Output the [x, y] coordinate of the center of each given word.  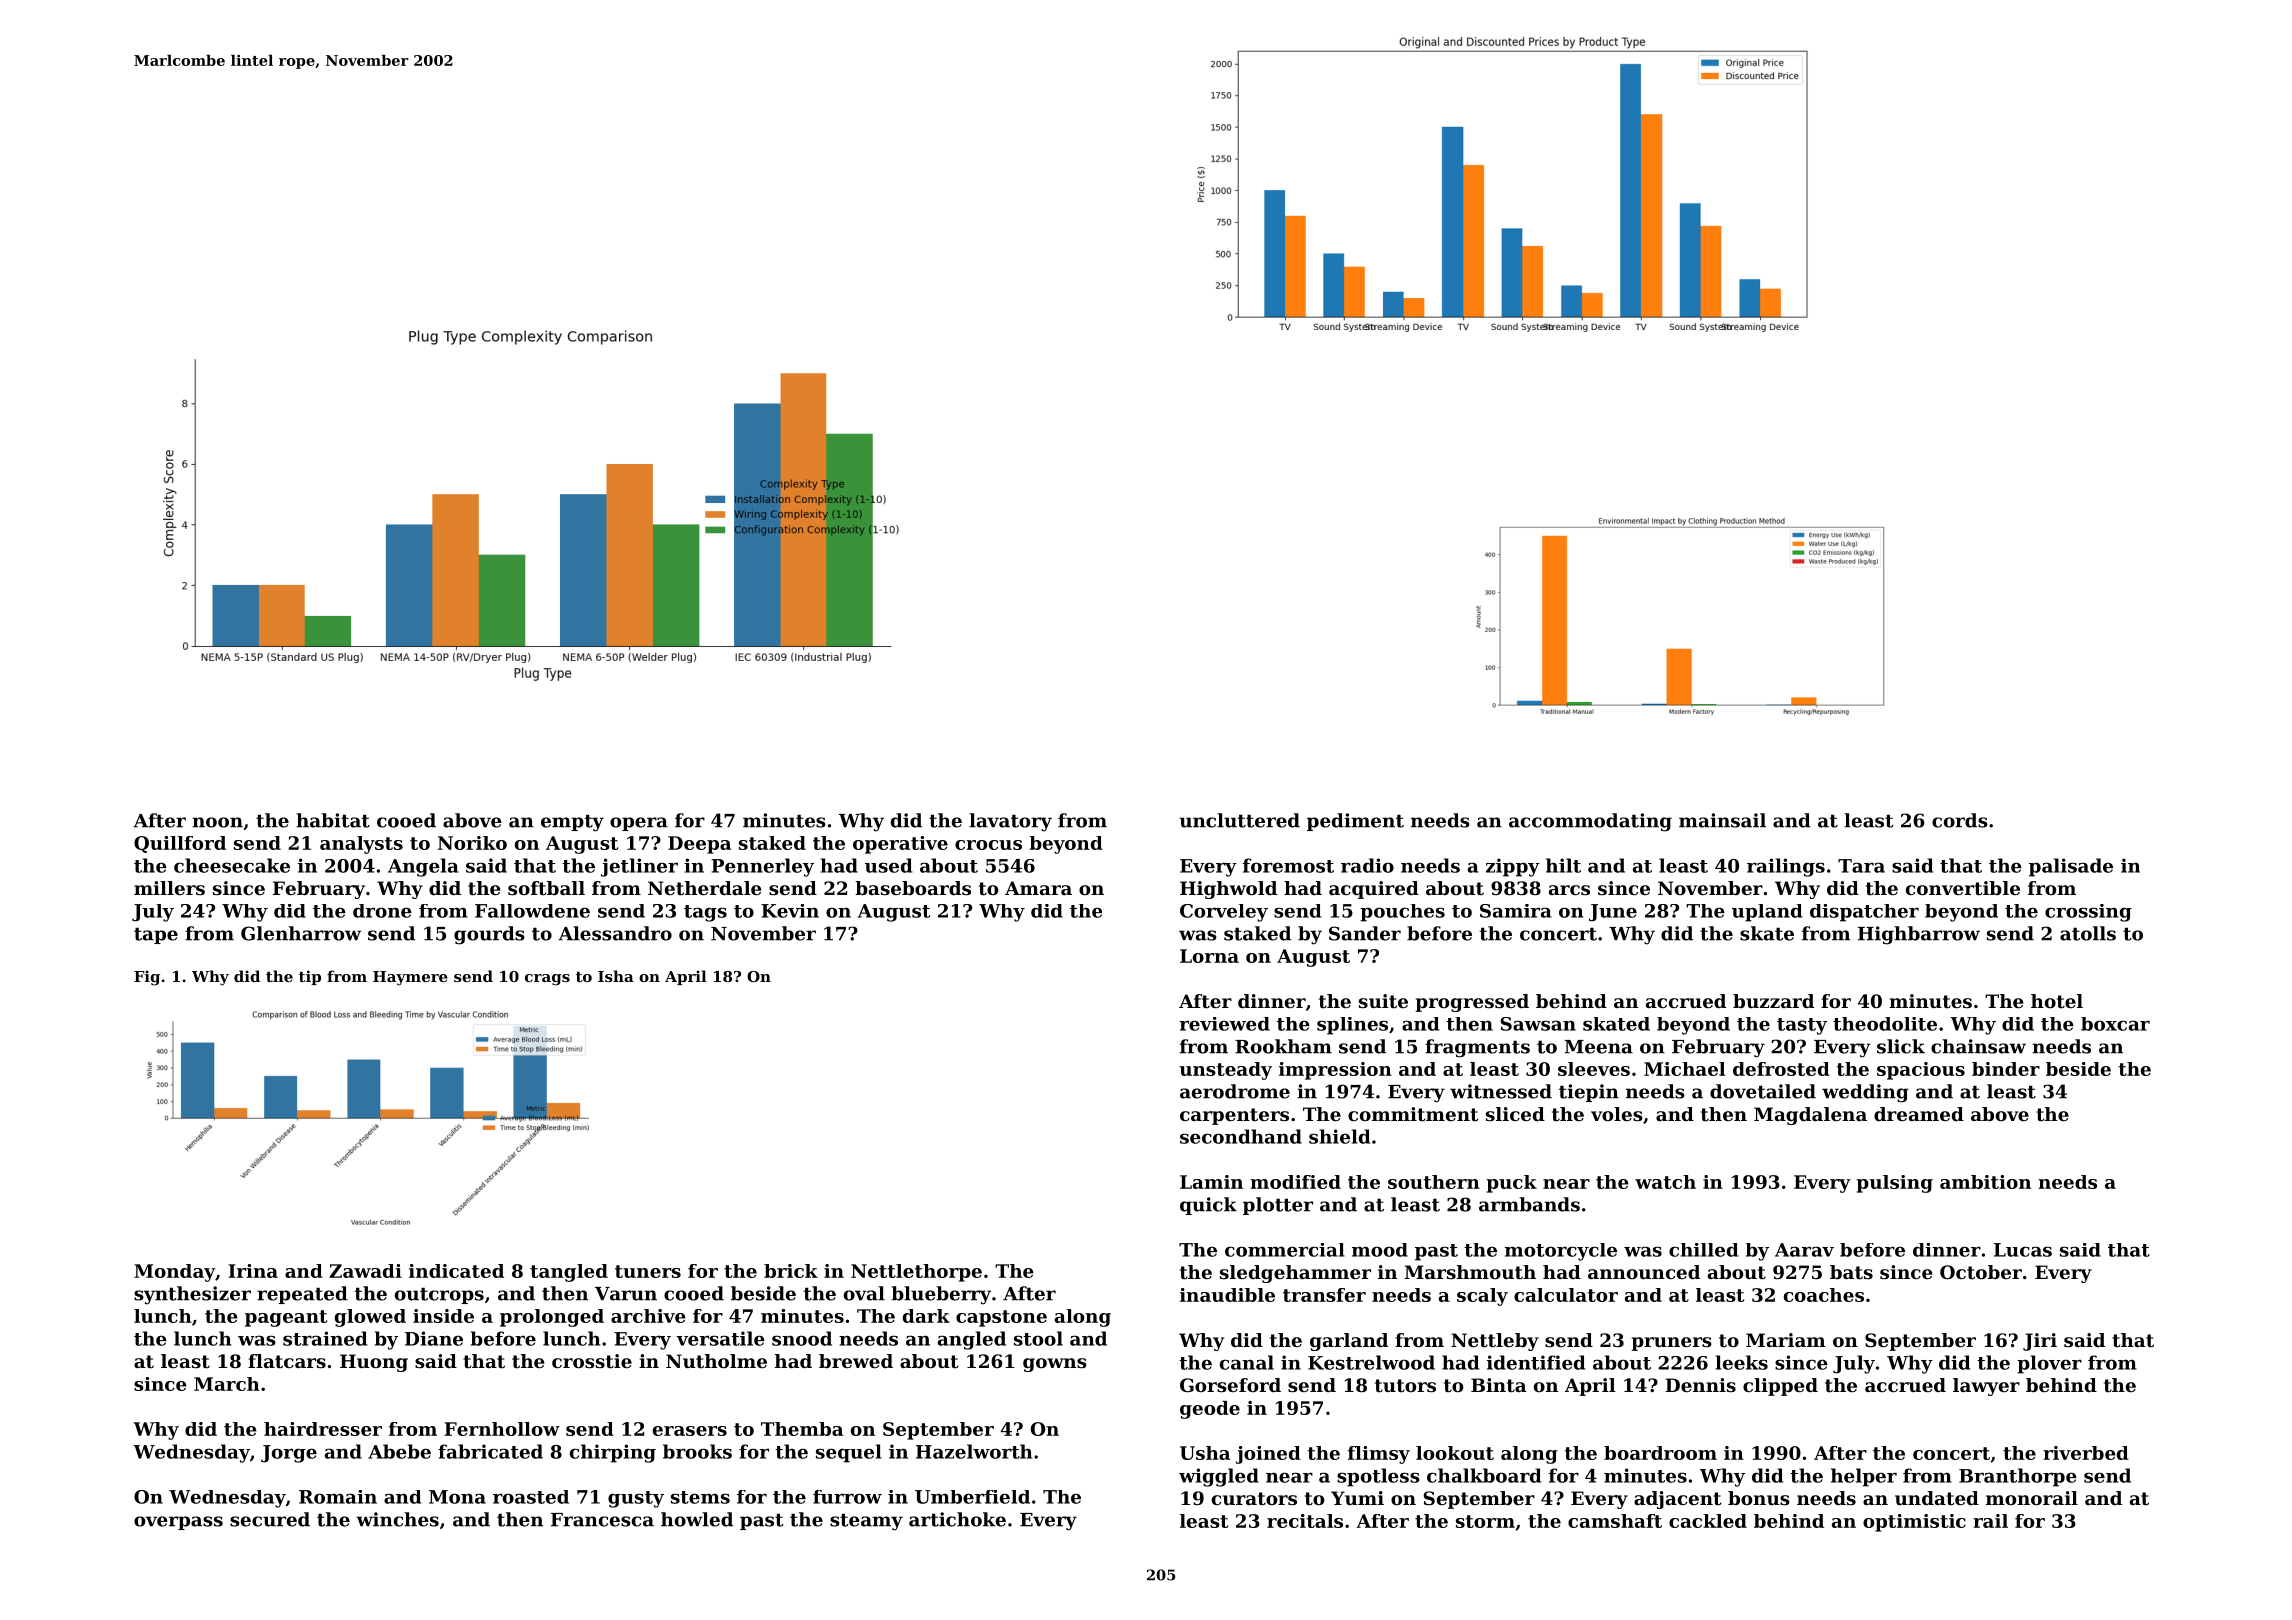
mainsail [1722, 820]
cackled [1708, 1521]
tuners [648, 1271]
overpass [178, 1523]
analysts [361, 845]
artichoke [957, 1519]
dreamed [1919, 1114]
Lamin [1211, 1182]
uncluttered [1239, 820]
